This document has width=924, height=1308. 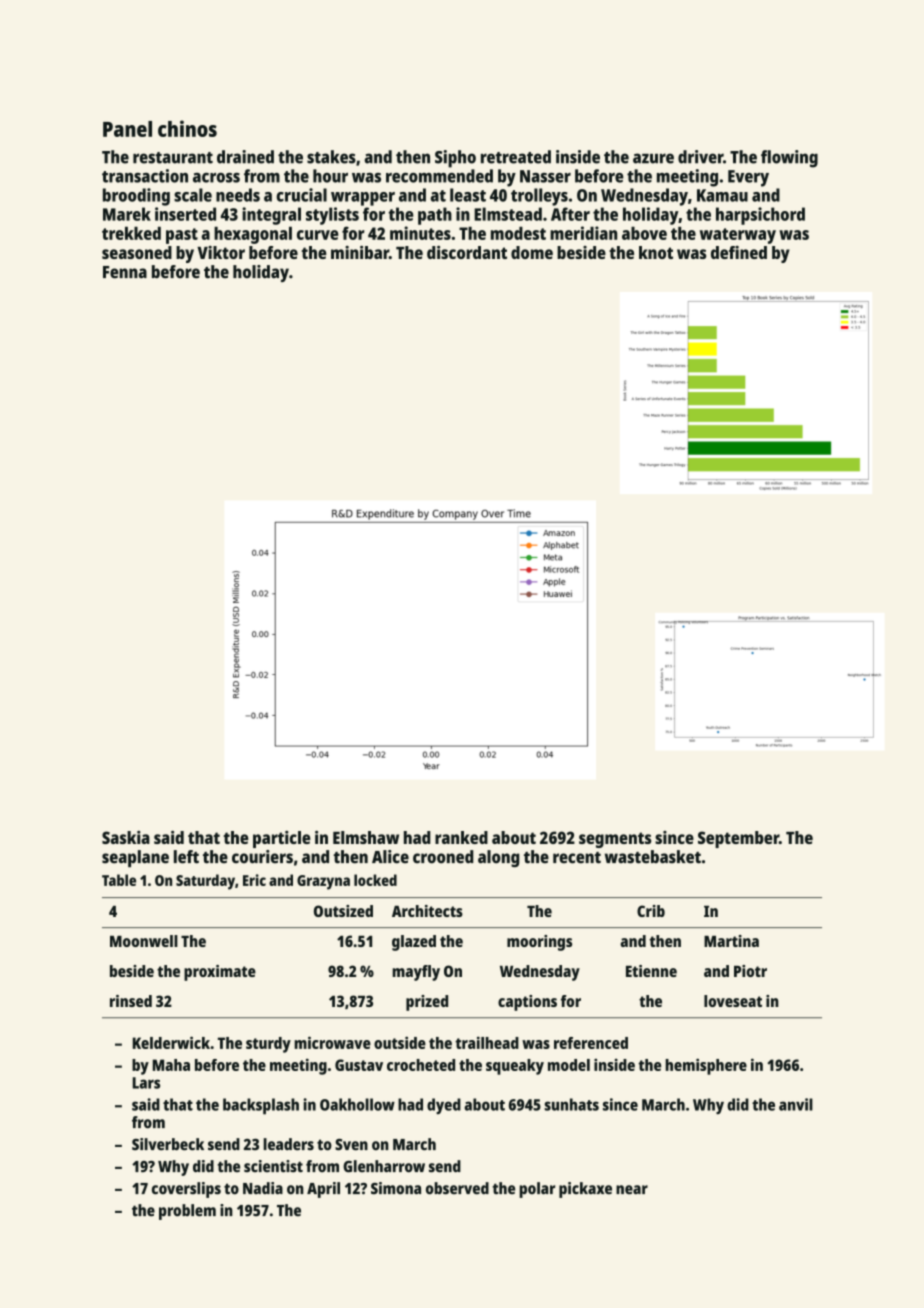 I want to click on stakes, so click(x=331, y=157).
